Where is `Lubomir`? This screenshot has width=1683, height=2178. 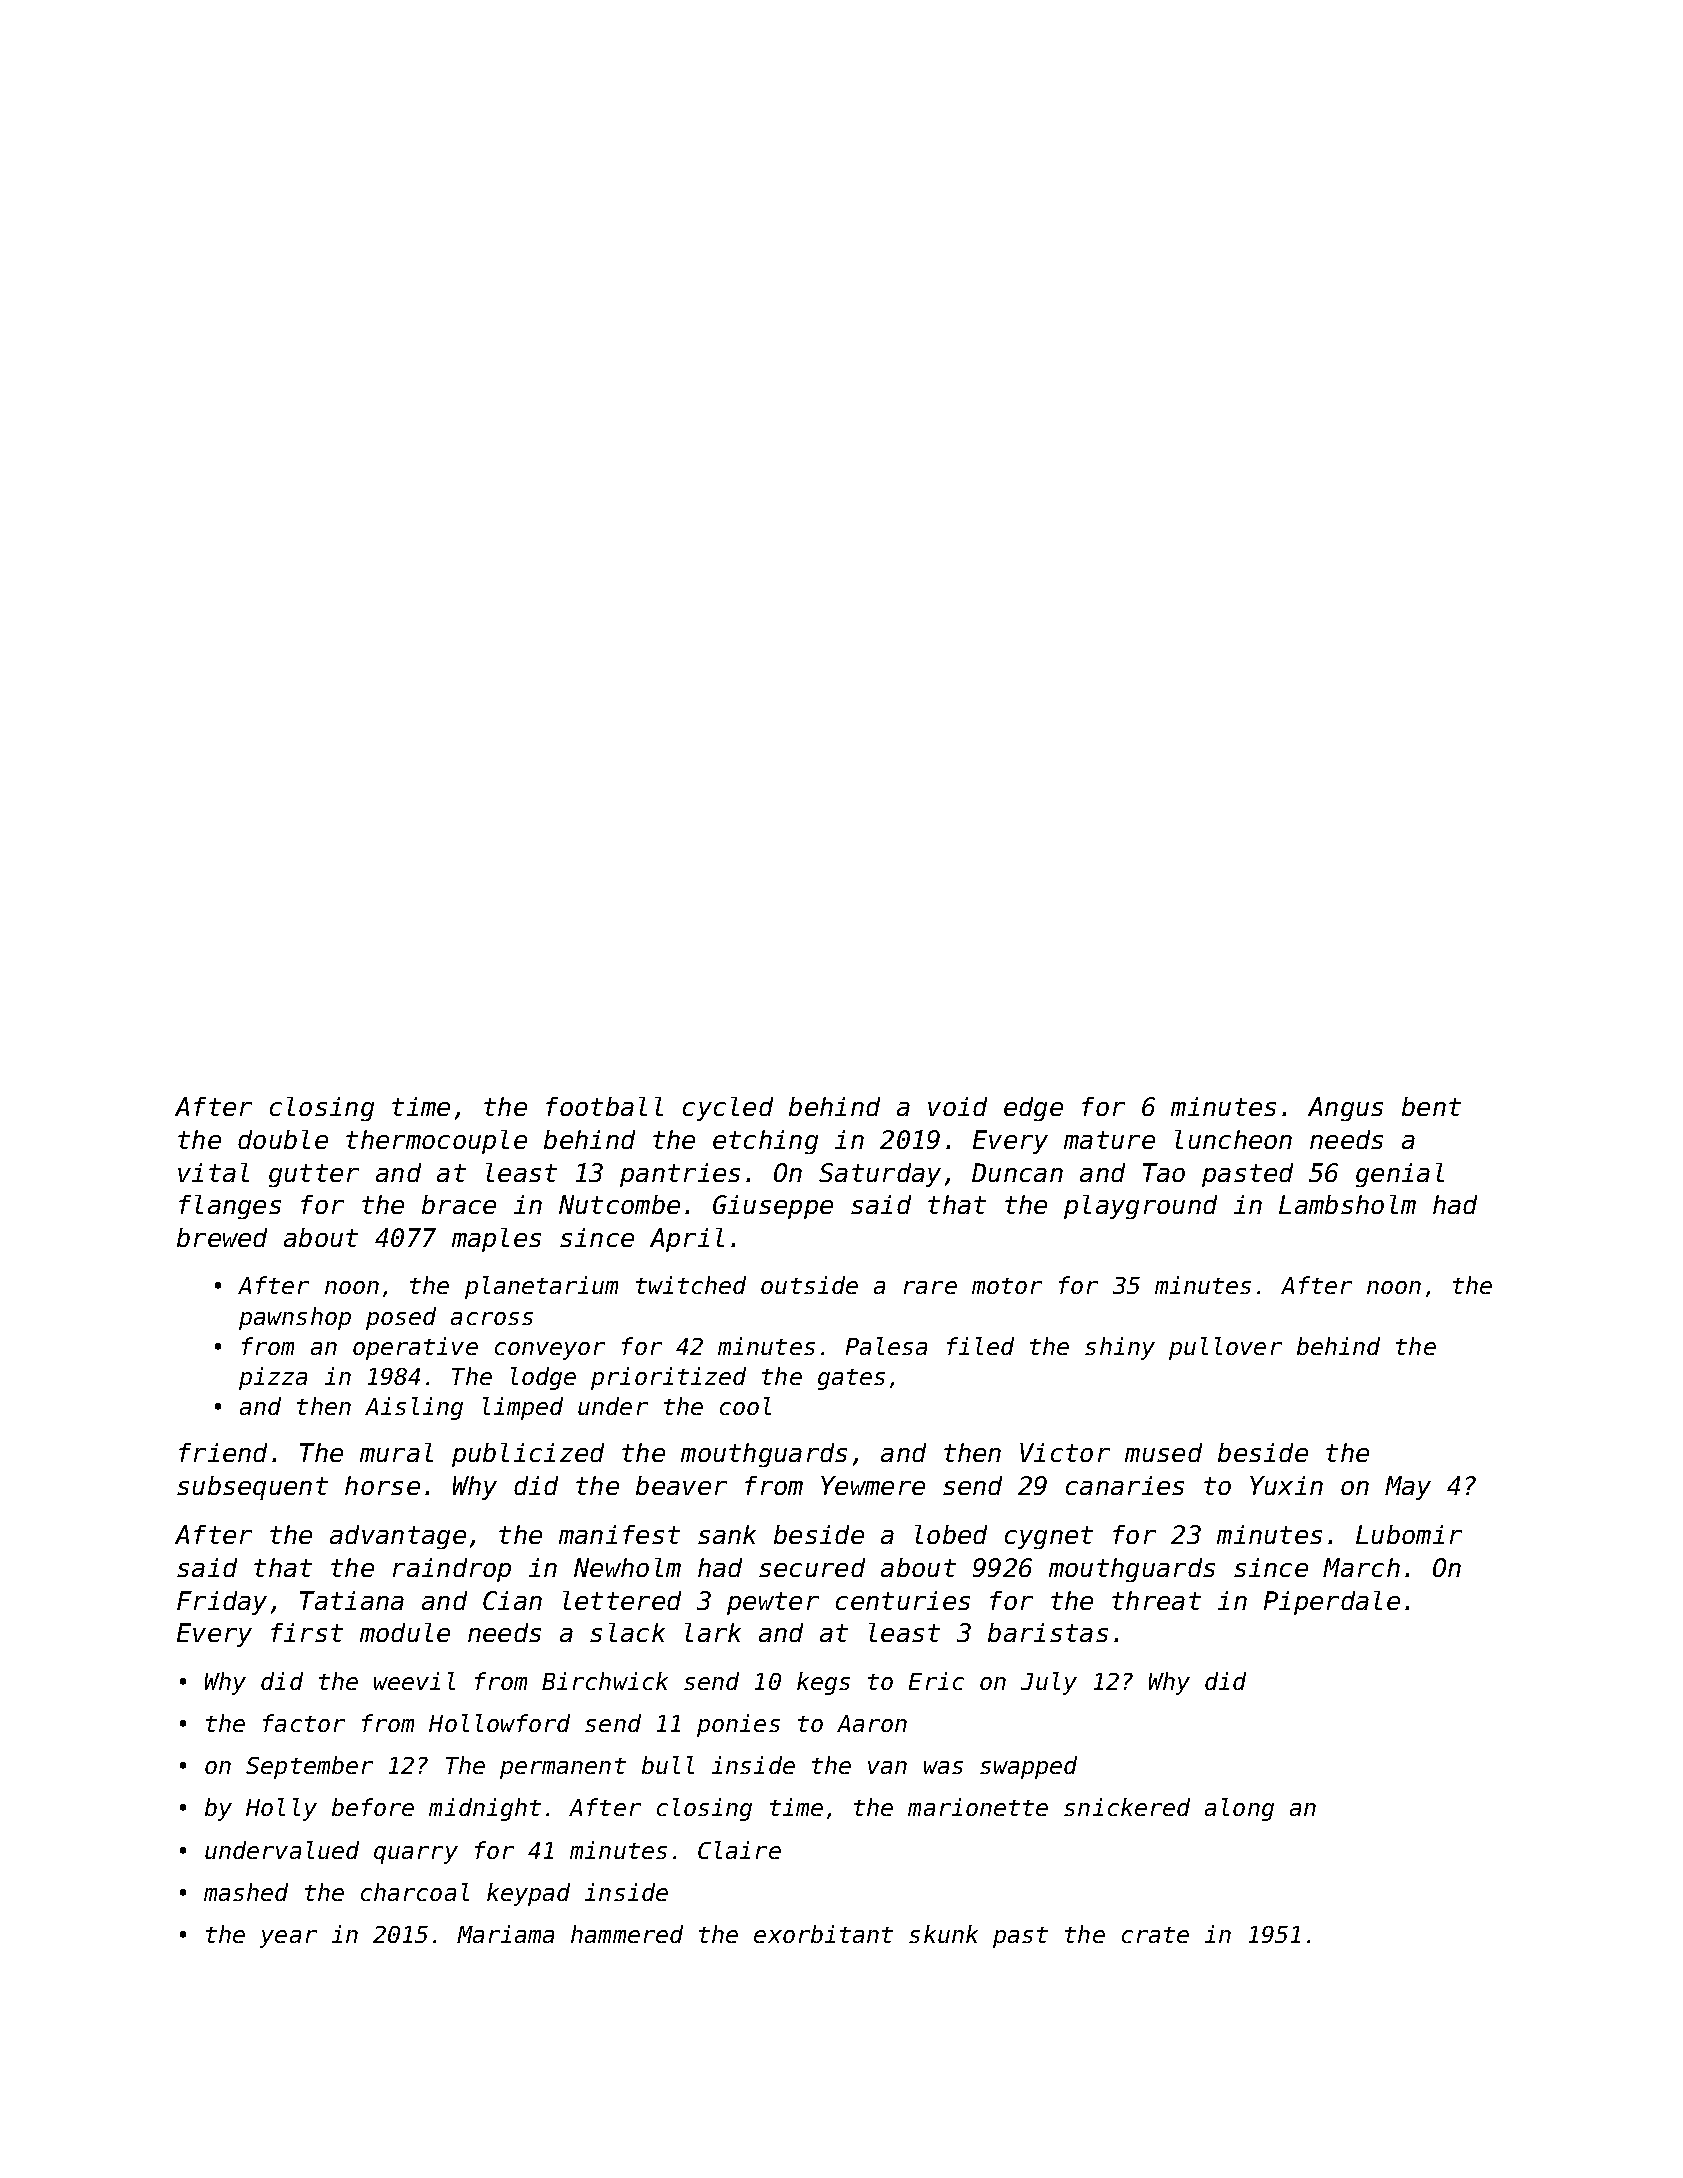 Lubomir is located at coordinates (1409, 1534).
